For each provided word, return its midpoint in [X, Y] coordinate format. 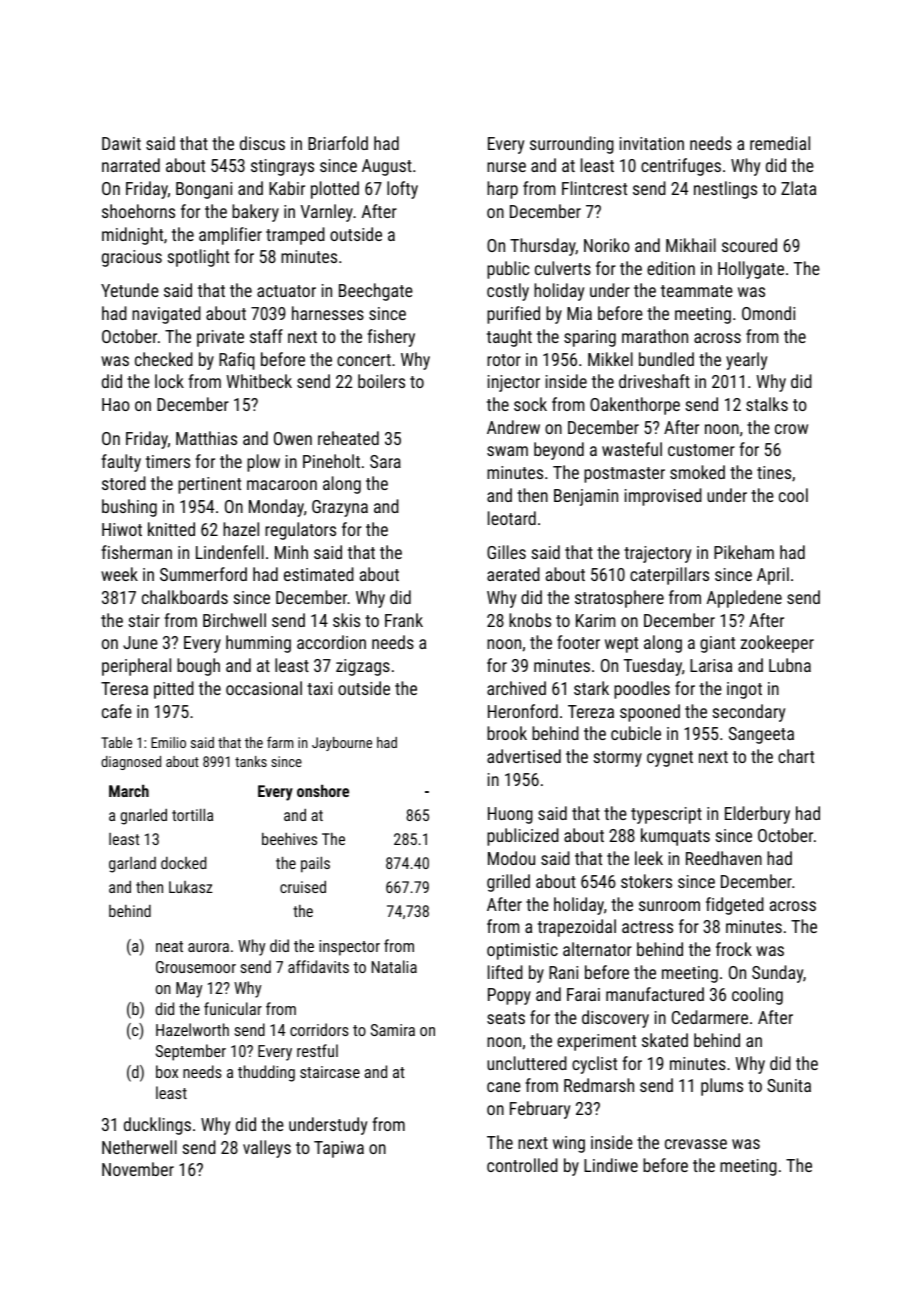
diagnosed [131, 763]
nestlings [725, 190]
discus [262, 143]
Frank [404, 620]
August [387, 167]
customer [701, 450]
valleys [267, 1149]
